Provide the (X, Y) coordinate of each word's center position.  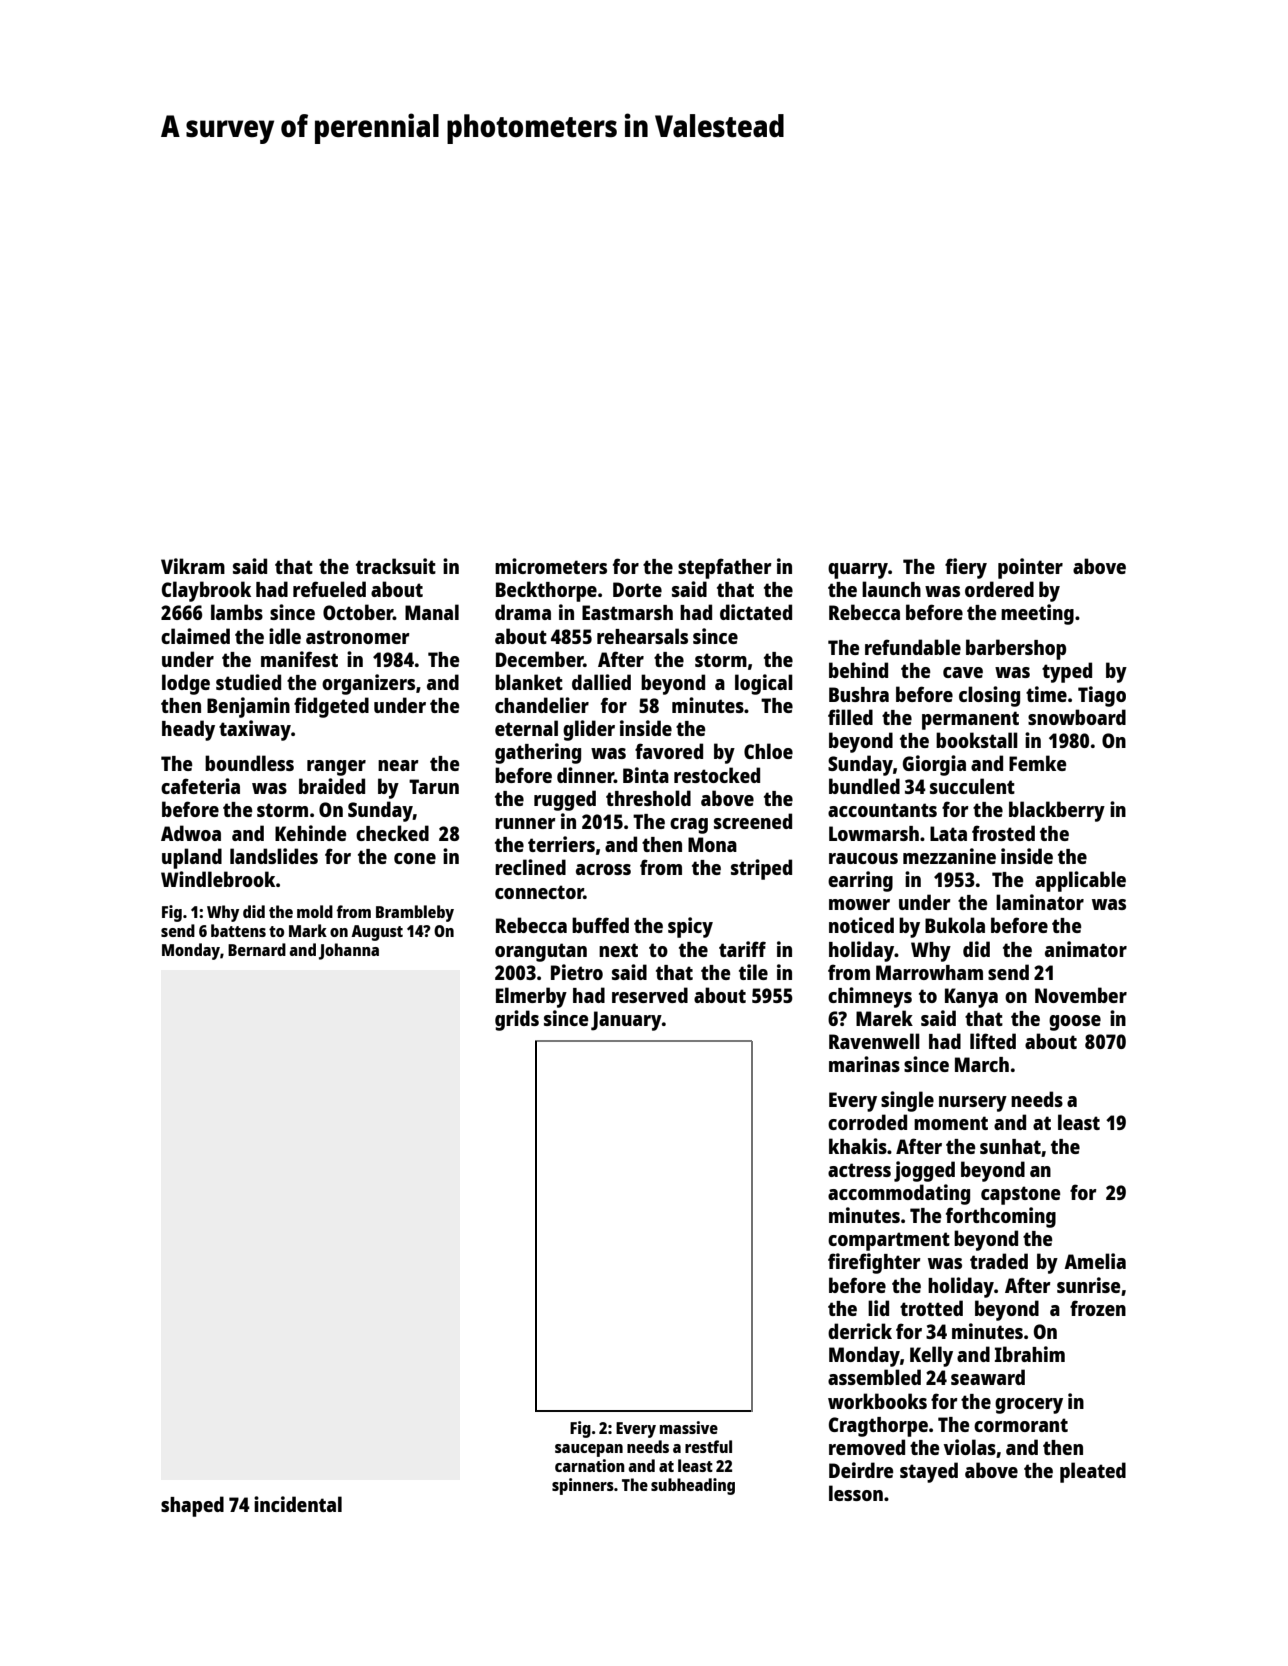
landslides (274, 856)
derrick (860, 1331)
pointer (1030, 568)
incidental (298, 1504)
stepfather (725, 568)
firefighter (874, 1263)
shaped (192, 1506)
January (626, 1021)
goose (1075, 1023)
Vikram (193, 566)
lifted (993, 1041)
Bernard (257, 949)
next (618, 950)
